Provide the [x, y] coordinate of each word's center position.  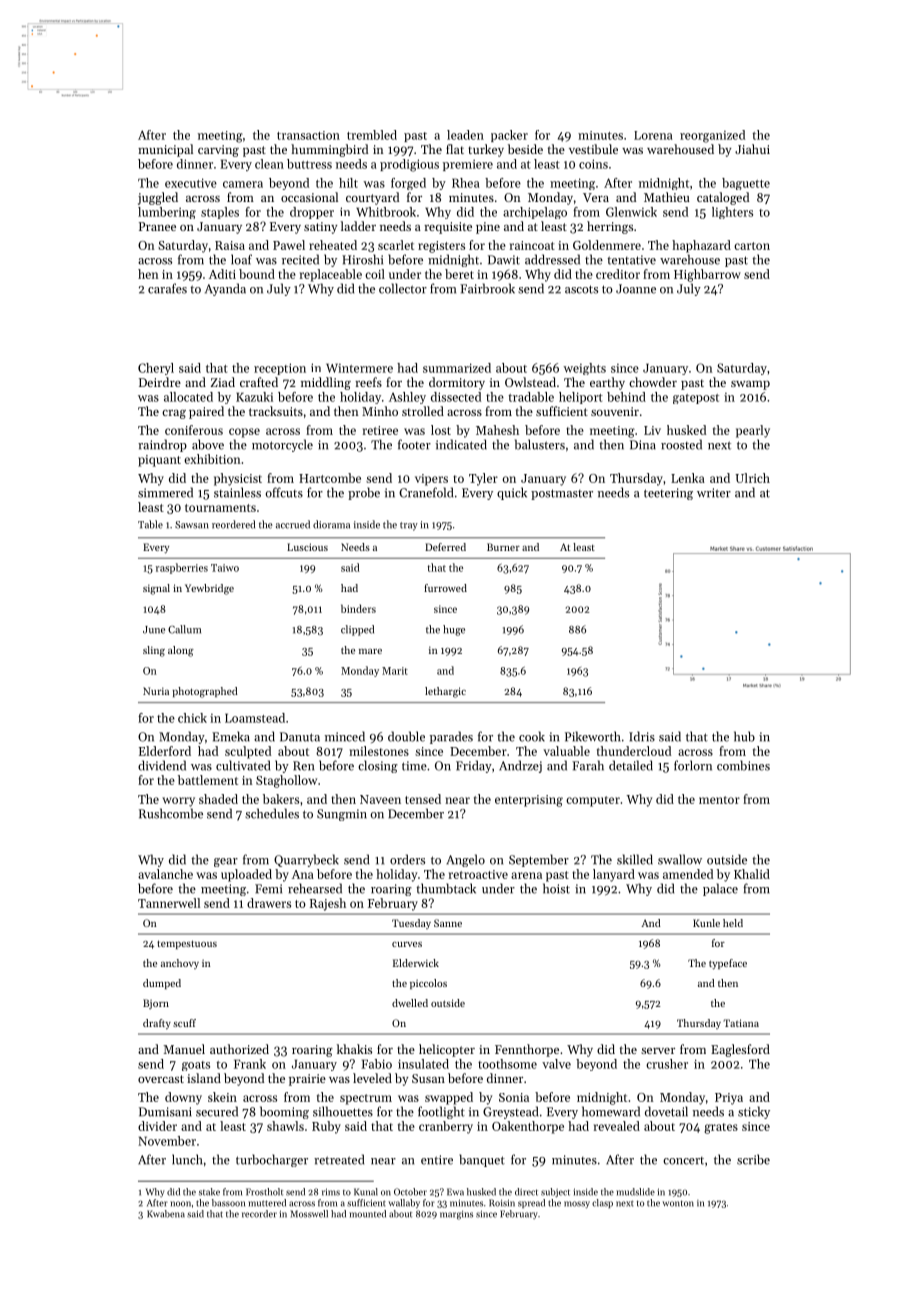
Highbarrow [707, 275]
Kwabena [166, 1214]
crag [174, 414]
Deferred [445, 547]
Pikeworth [592, 736]
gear [226, 862]
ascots [581, 289]
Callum [184, 629]
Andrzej [520, 766]
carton [752, 246]
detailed [631, 765]
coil [375, 274]
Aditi [222, 274]
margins [456, 1215]
